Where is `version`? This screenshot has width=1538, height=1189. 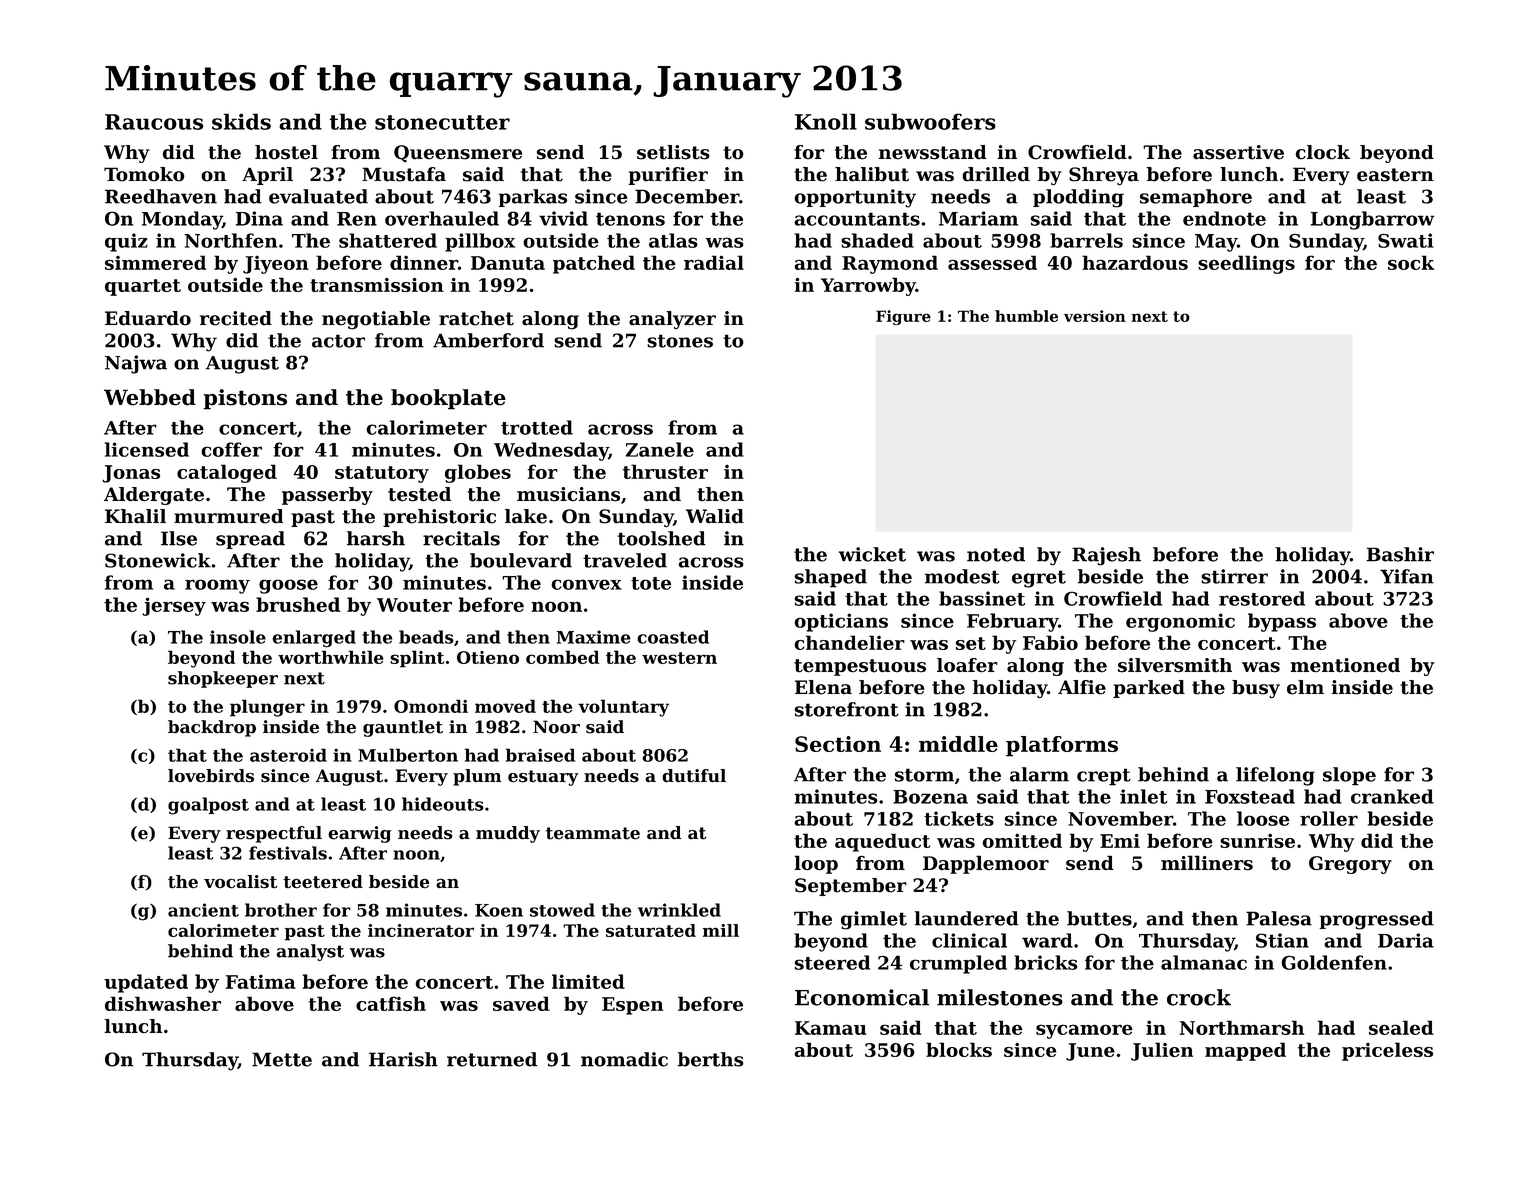 version is located at coordinates (1095, 316).
